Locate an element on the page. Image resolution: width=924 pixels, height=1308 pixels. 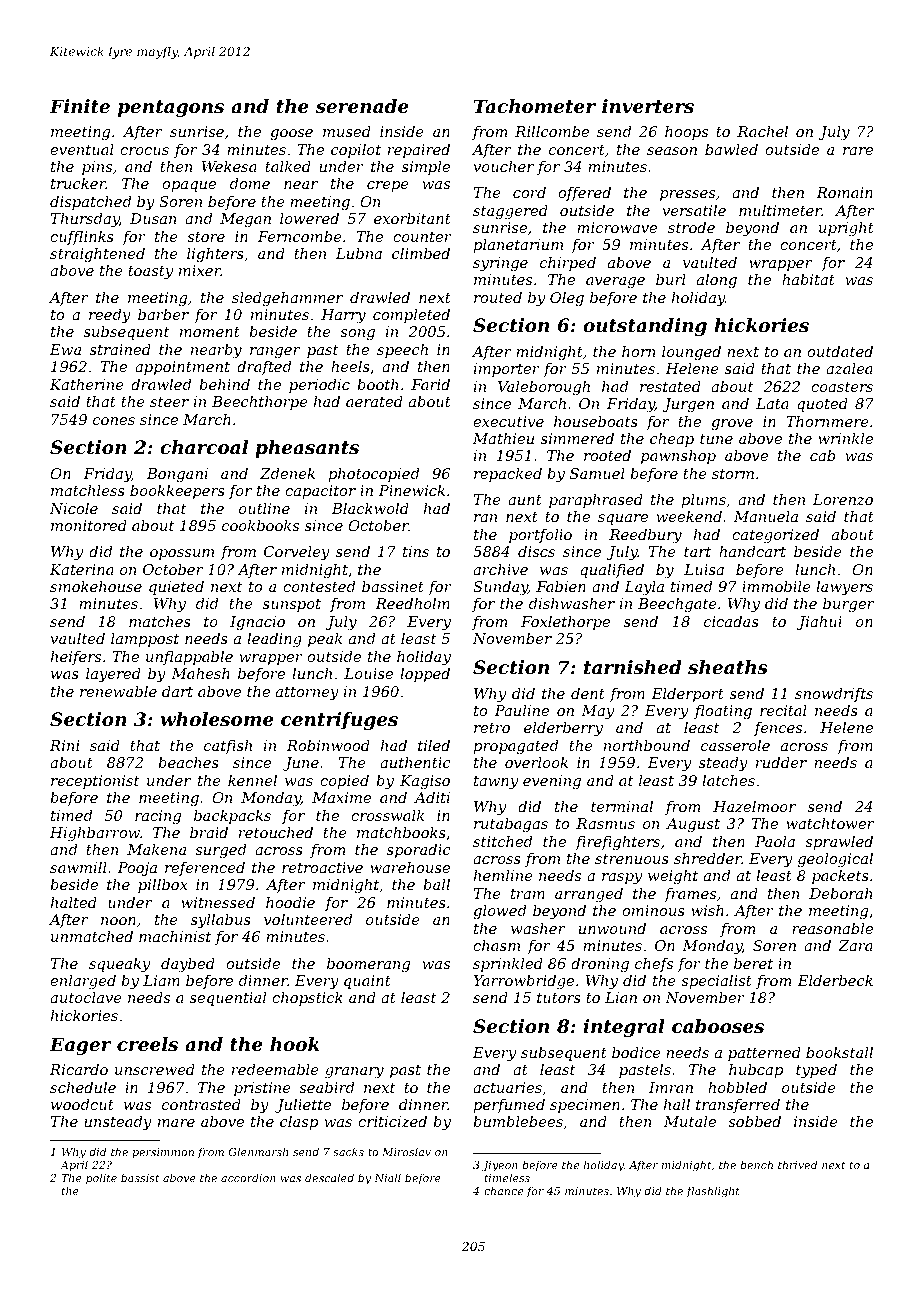
Lubna is located at coordinates (359, 253).
